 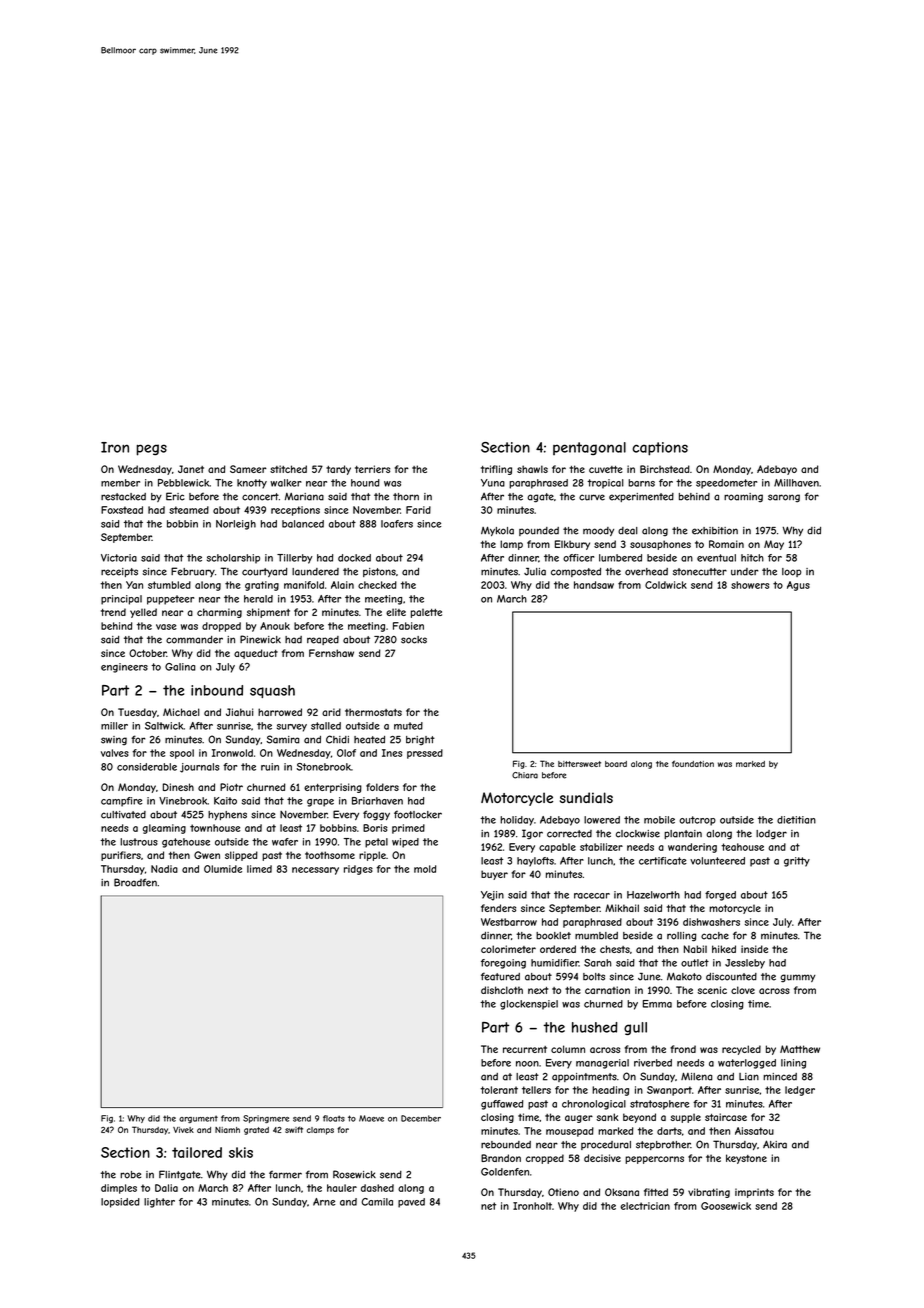 I want to click on docked, so click(x=354, y=558).
